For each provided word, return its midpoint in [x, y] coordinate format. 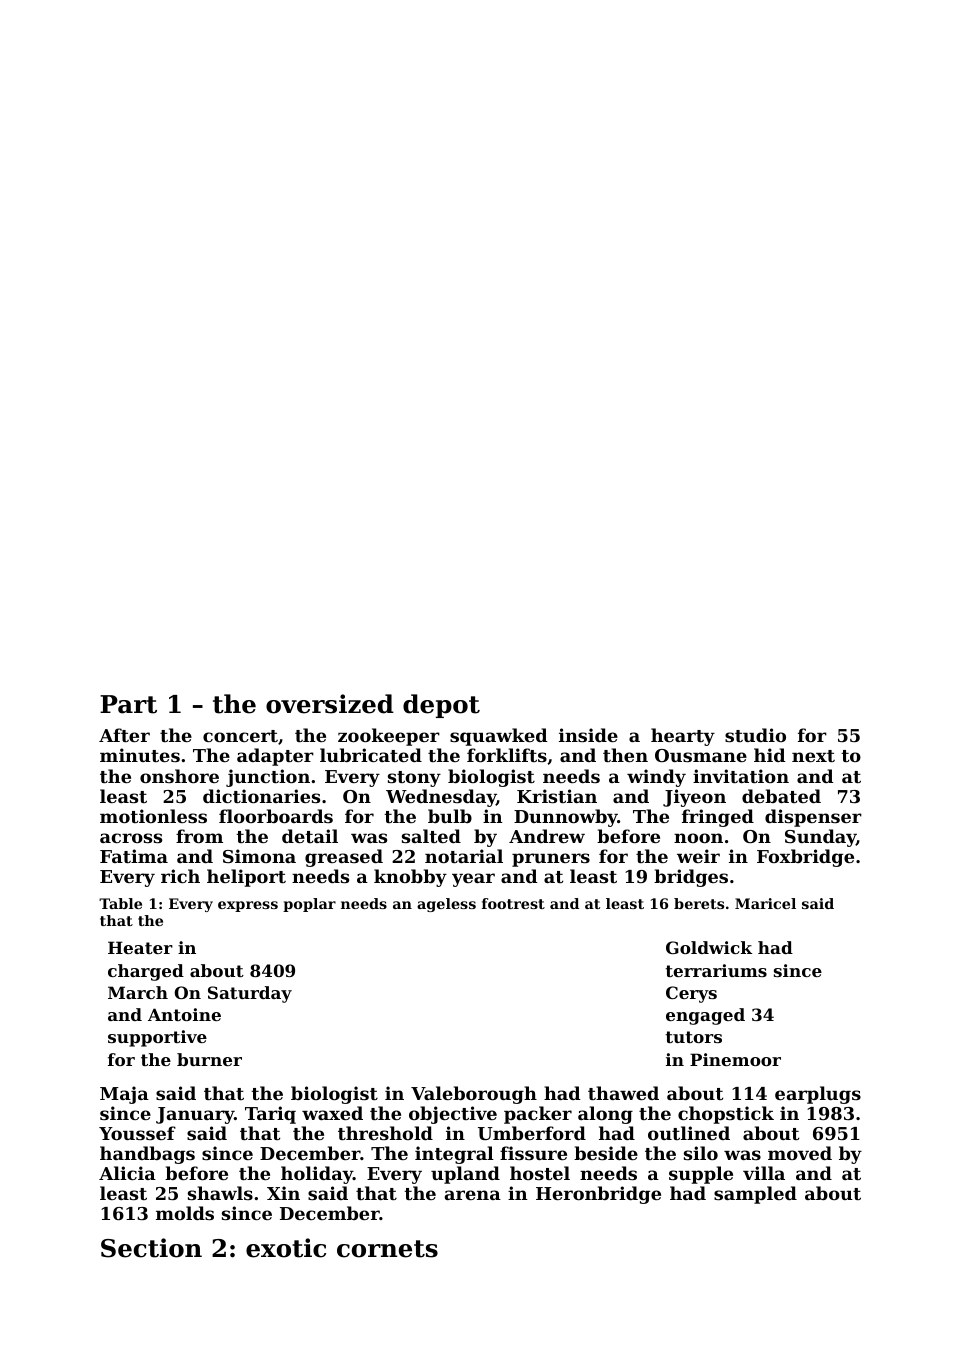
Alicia [127, 1173]
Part [128, 704]
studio [755, 735]
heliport [246, 878]
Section [151, 1248]
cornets [387, 1249]
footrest [513, 903]
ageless [446, 905]
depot [441, 706]
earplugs [818, 1095]
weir [698, 856]
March [138, 992]
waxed [332, 1113]
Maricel [765, 903]
